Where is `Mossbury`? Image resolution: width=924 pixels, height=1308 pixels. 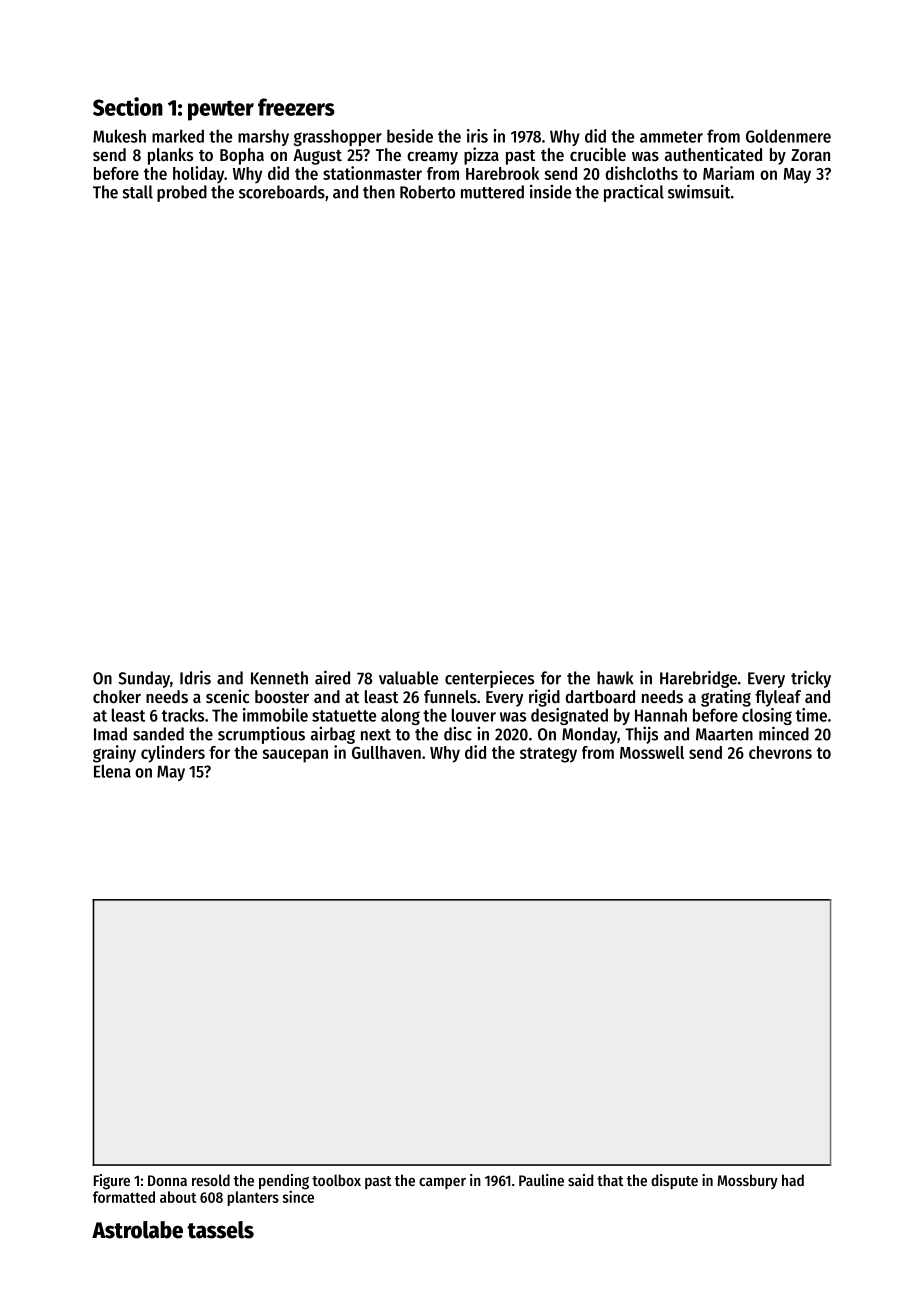
Mossbury is located at coordinates (747, 1181).
